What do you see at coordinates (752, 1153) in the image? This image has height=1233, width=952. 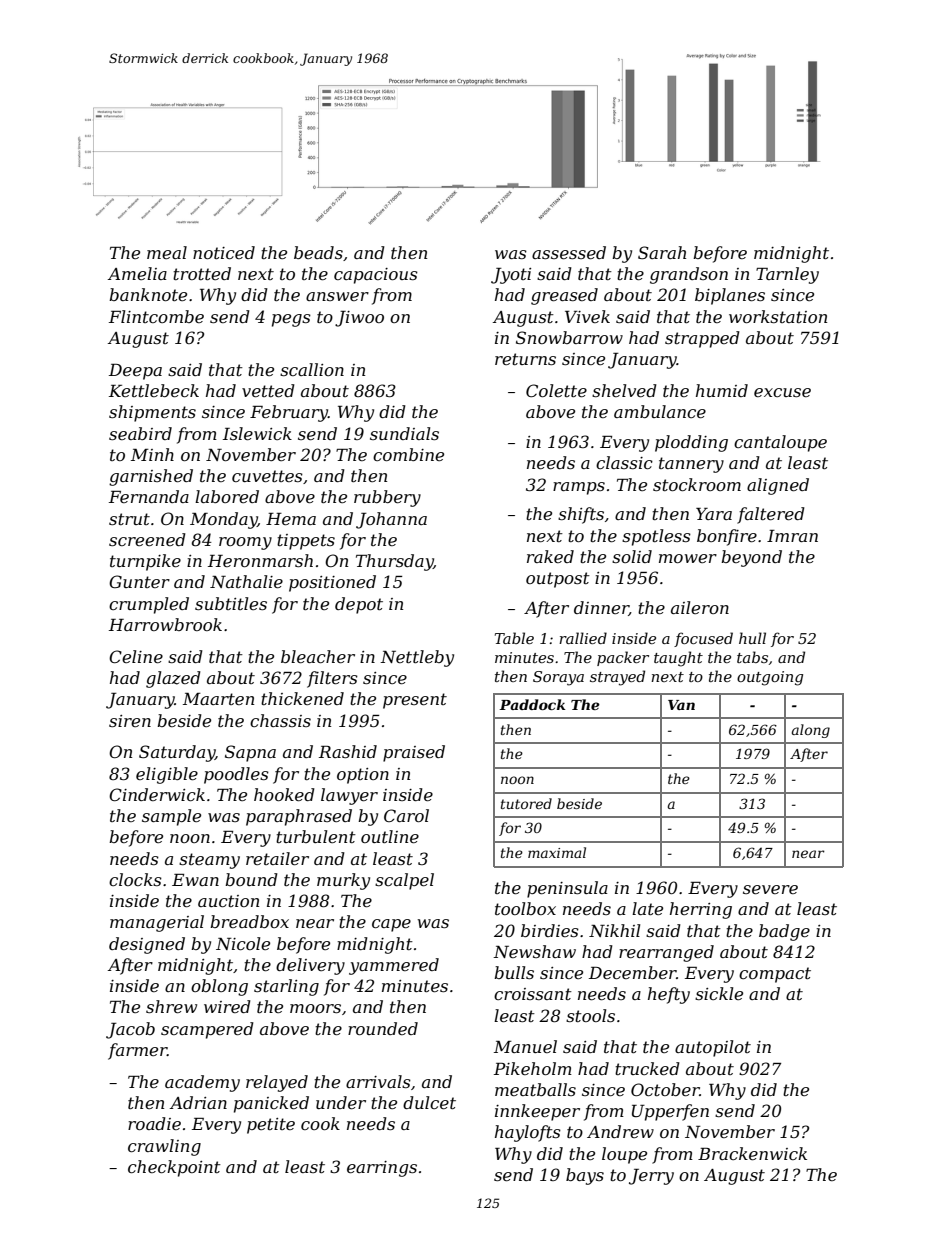 I see `Brackenwick` at bounding box center [752, 1153].
